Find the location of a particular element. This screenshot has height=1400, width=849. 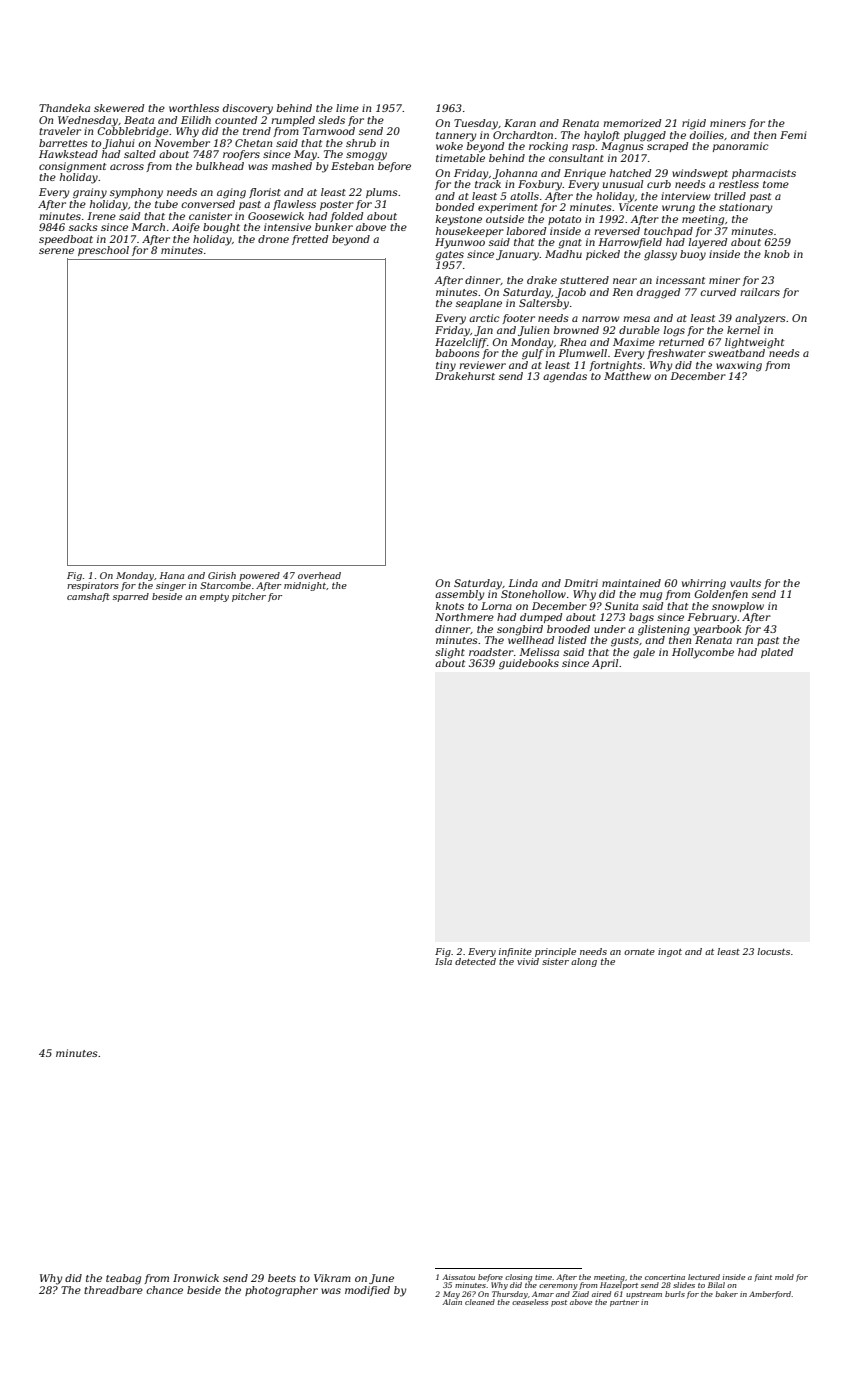

tiny is located at coordinates (446, 366).
